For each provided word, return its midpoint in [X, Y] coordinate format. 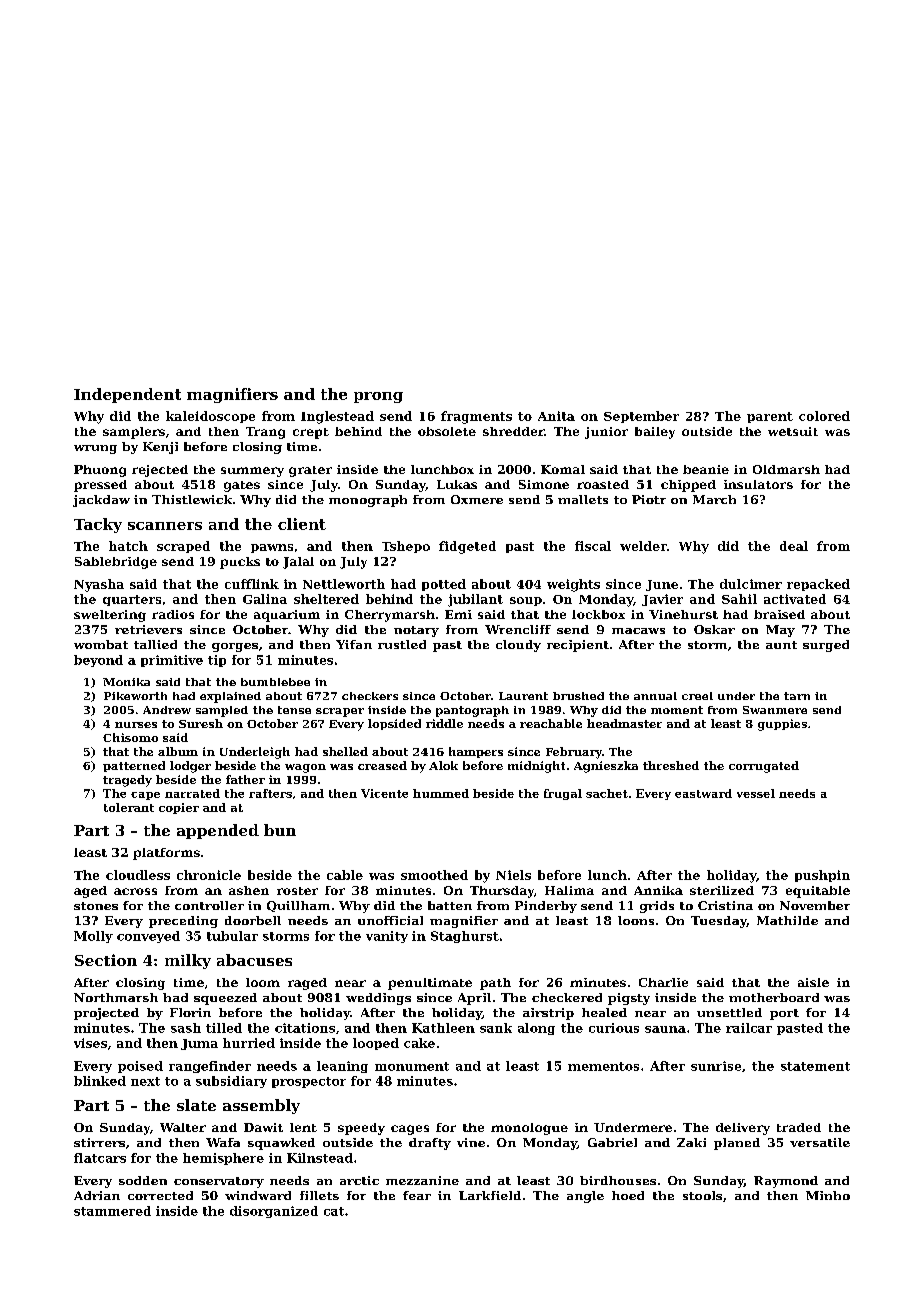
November [815, 905]
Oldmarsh [786, 469]
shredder [513, 431]
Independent [127, 395]
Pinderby [546, 907]
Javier [662, 600]
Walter [183, 1127]
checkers [370, 696]
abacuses [254, 960]
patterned [134, 766]
